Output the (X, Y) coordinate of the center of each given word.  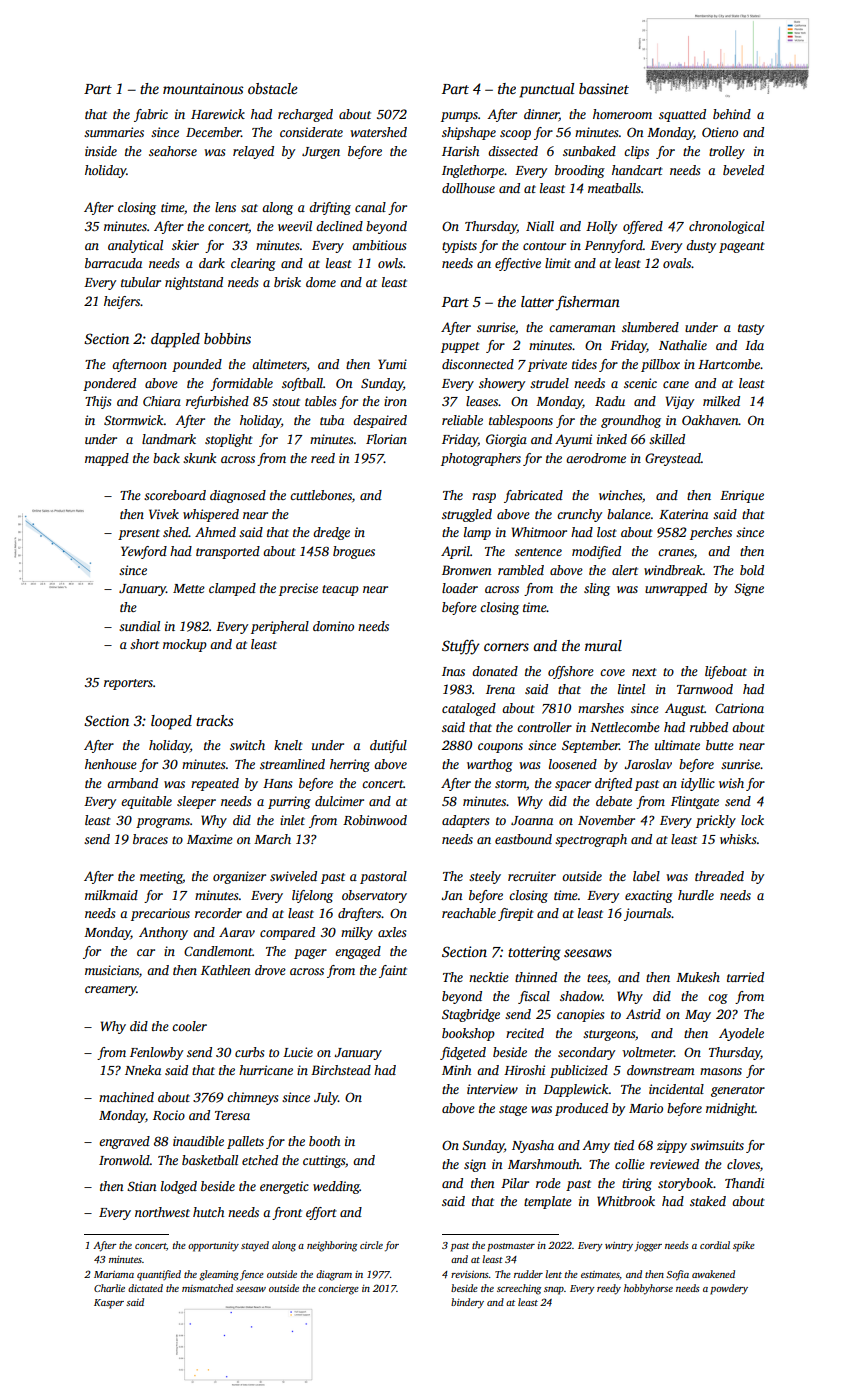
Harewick (218, 114)
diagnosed (238, 496)
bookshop (468, 1034)
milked (721, 401)
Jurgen (321, 153)
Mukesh (698, 977)
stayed (255, 1246)
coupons (500, 748)
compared (287, 933)
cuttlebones (321, 495)
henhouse (111, 764)
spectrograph (591, 840)
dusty (701, 246)
